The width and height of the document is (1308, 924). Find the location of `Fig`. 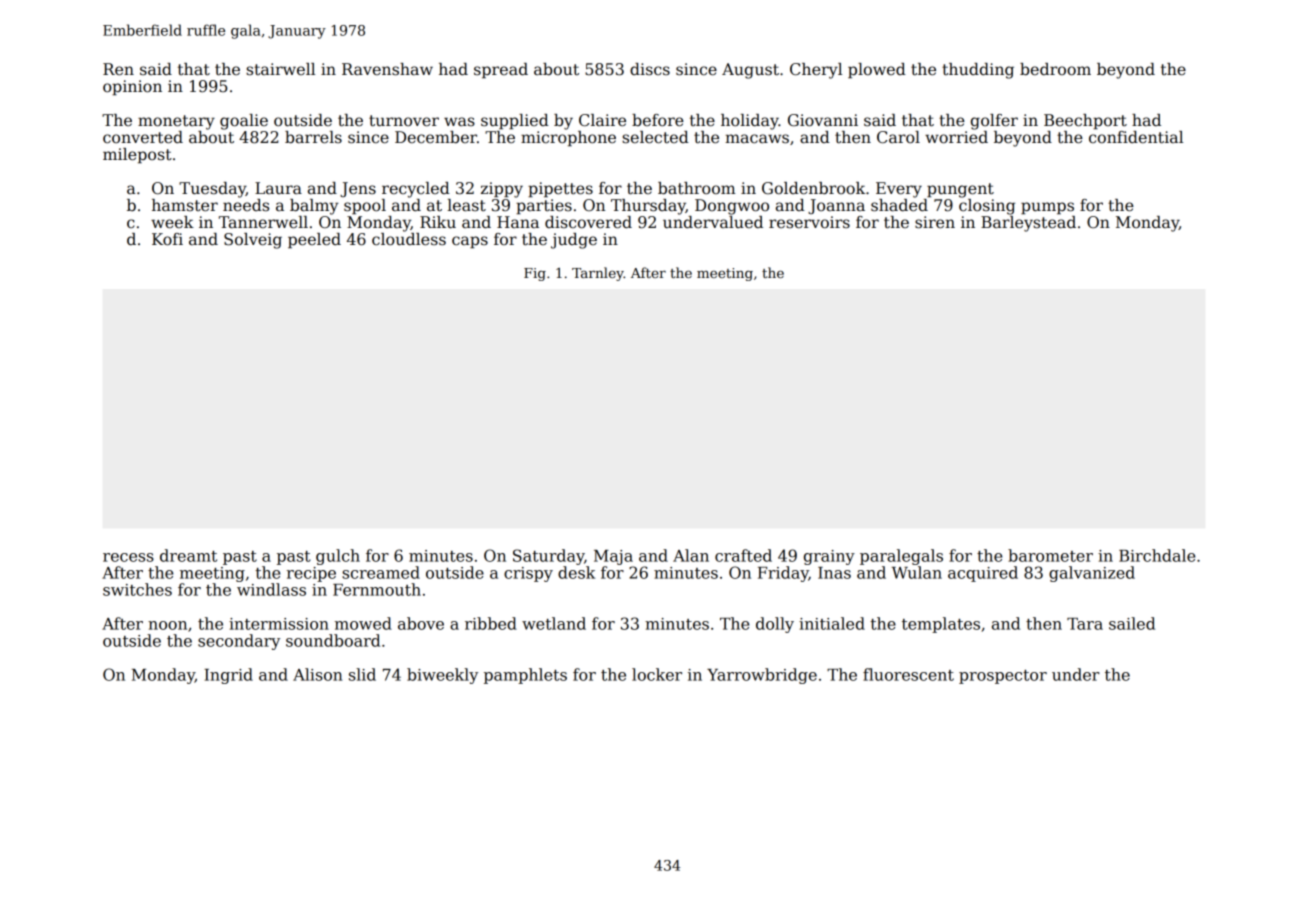

Fig is located at coordinates (535, 274).
